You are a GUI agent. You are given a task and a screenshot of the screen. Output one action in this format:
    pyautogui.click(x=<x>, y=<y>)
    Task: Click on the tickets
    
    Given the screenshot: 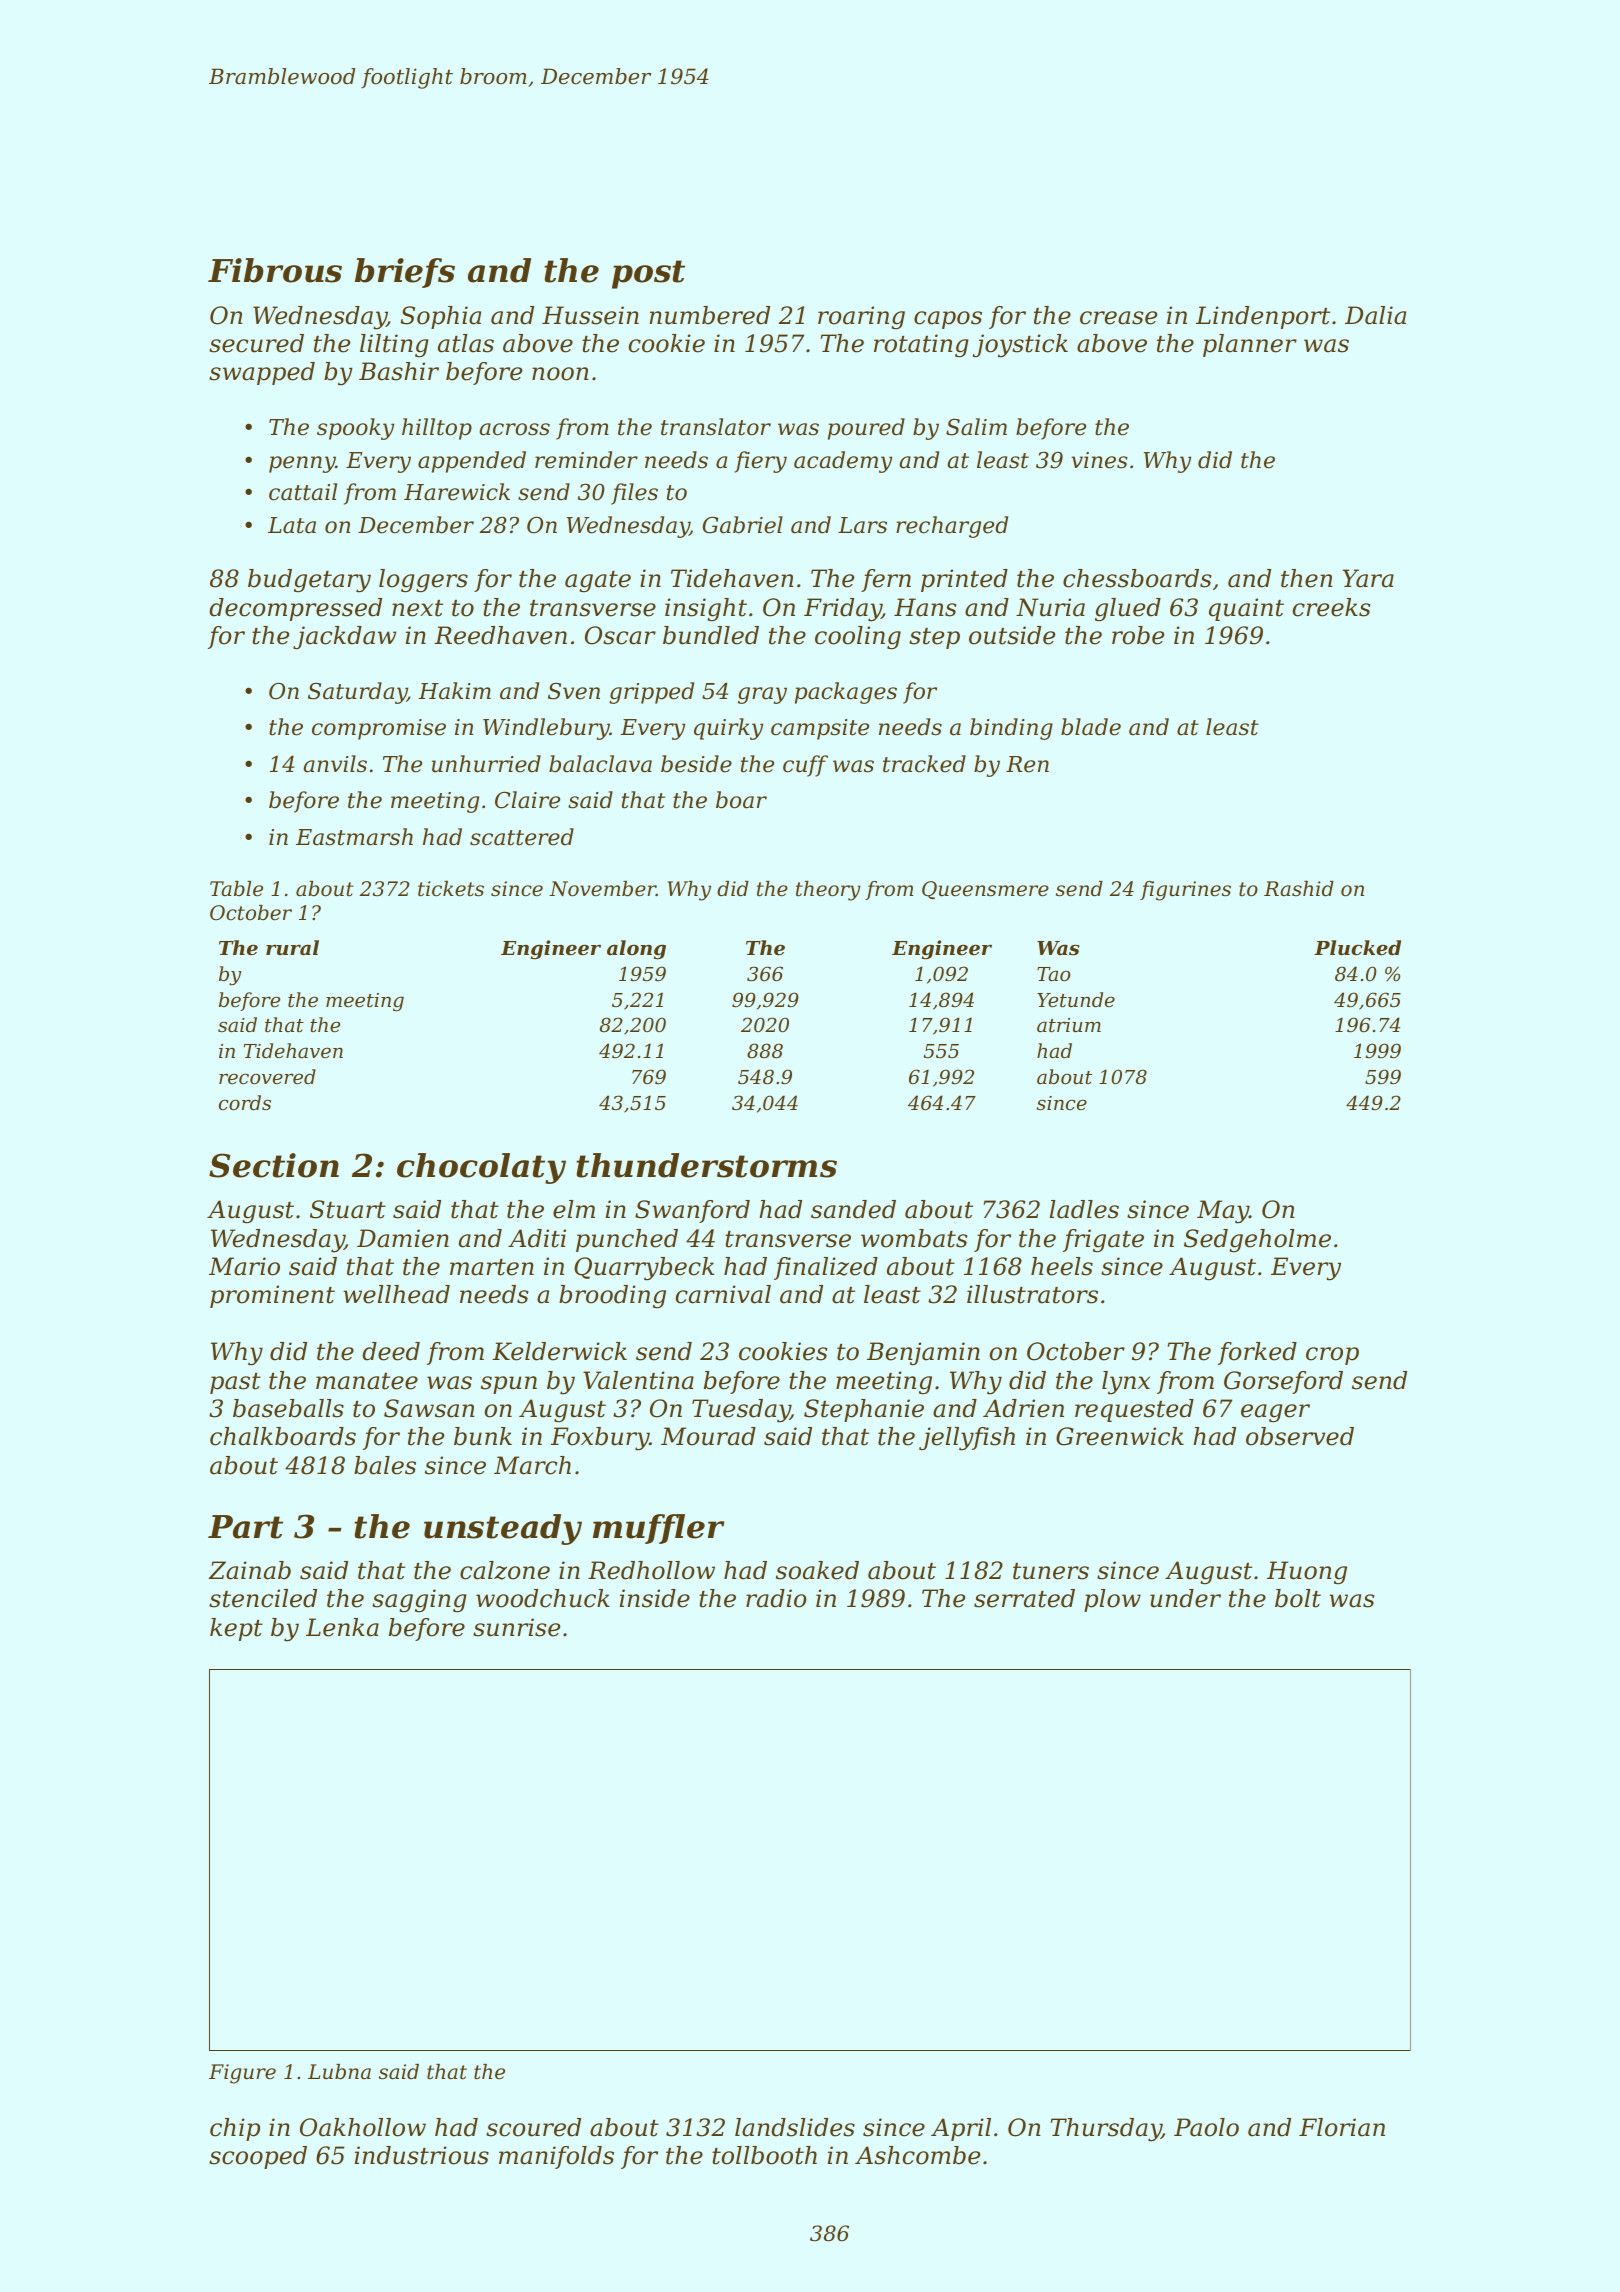 What is the action you would take?
    pyautogui.click(x=451, y=889)
